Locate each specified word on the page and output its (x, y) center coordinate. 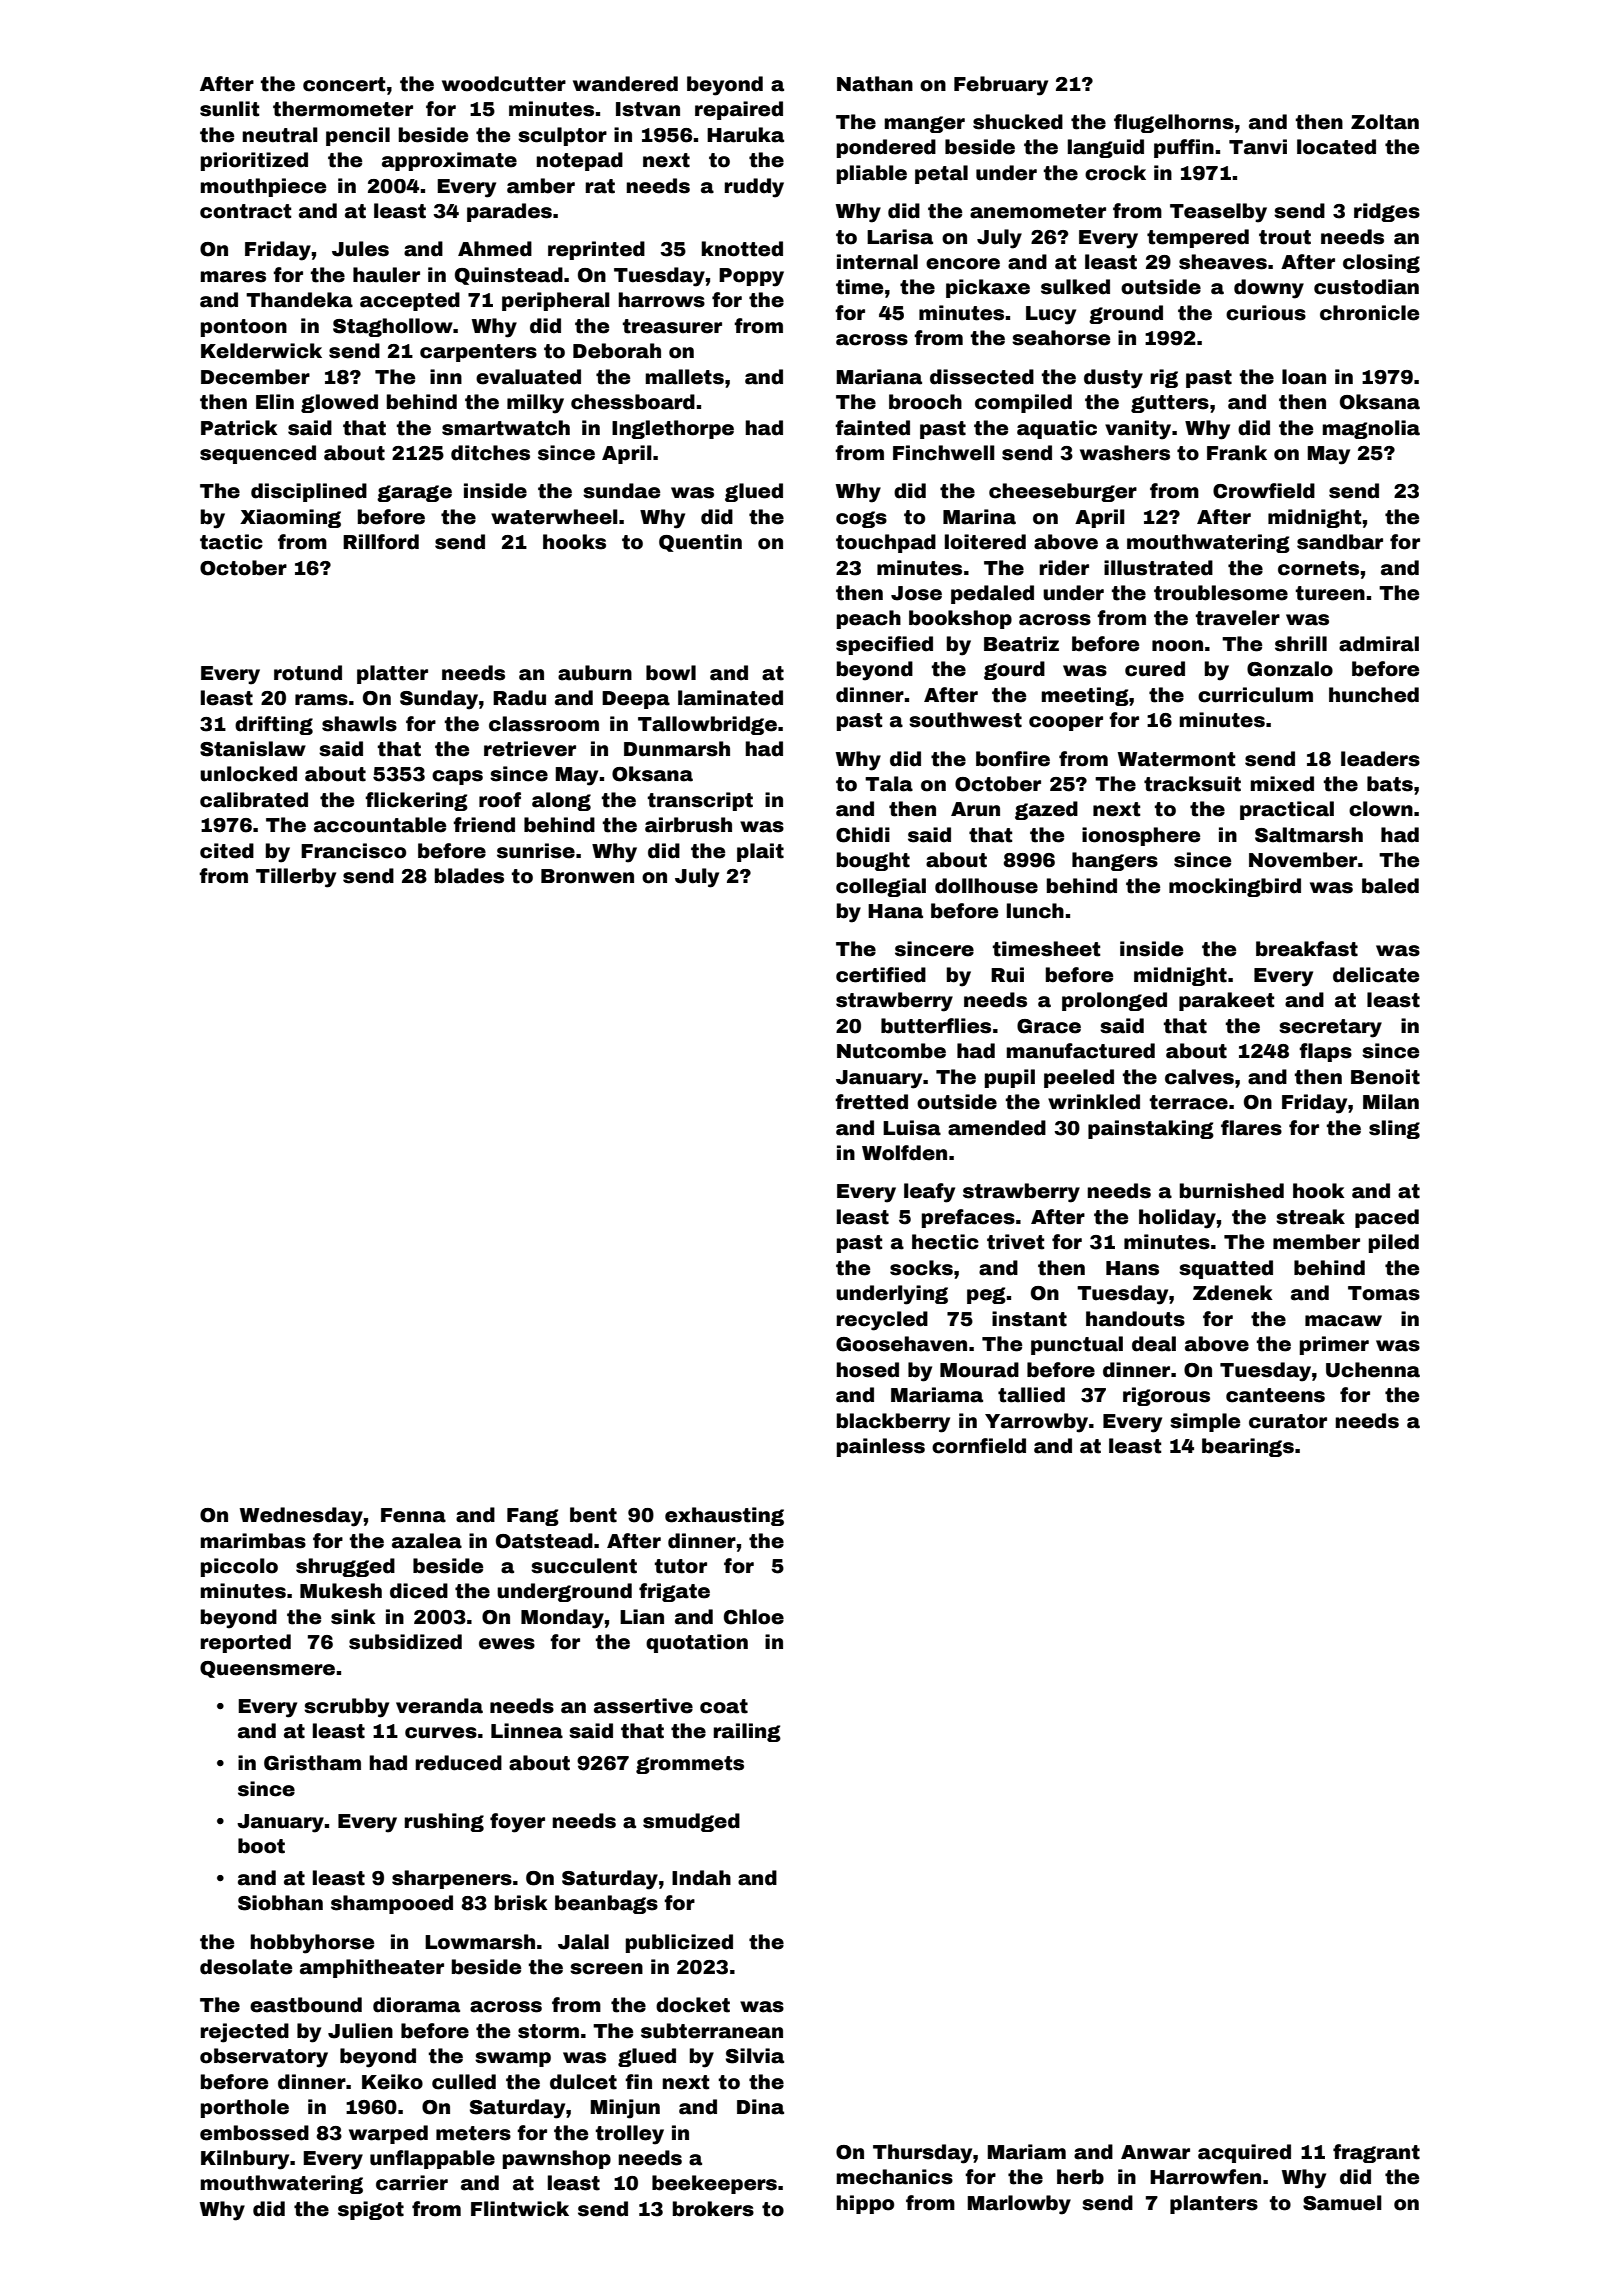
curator (1288, 1421)
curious (1266, 313)
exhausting (724, 1516)
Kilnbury (245, 2160)
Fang (533, 1517)
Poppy (751, 277)
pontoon (244, 328)
